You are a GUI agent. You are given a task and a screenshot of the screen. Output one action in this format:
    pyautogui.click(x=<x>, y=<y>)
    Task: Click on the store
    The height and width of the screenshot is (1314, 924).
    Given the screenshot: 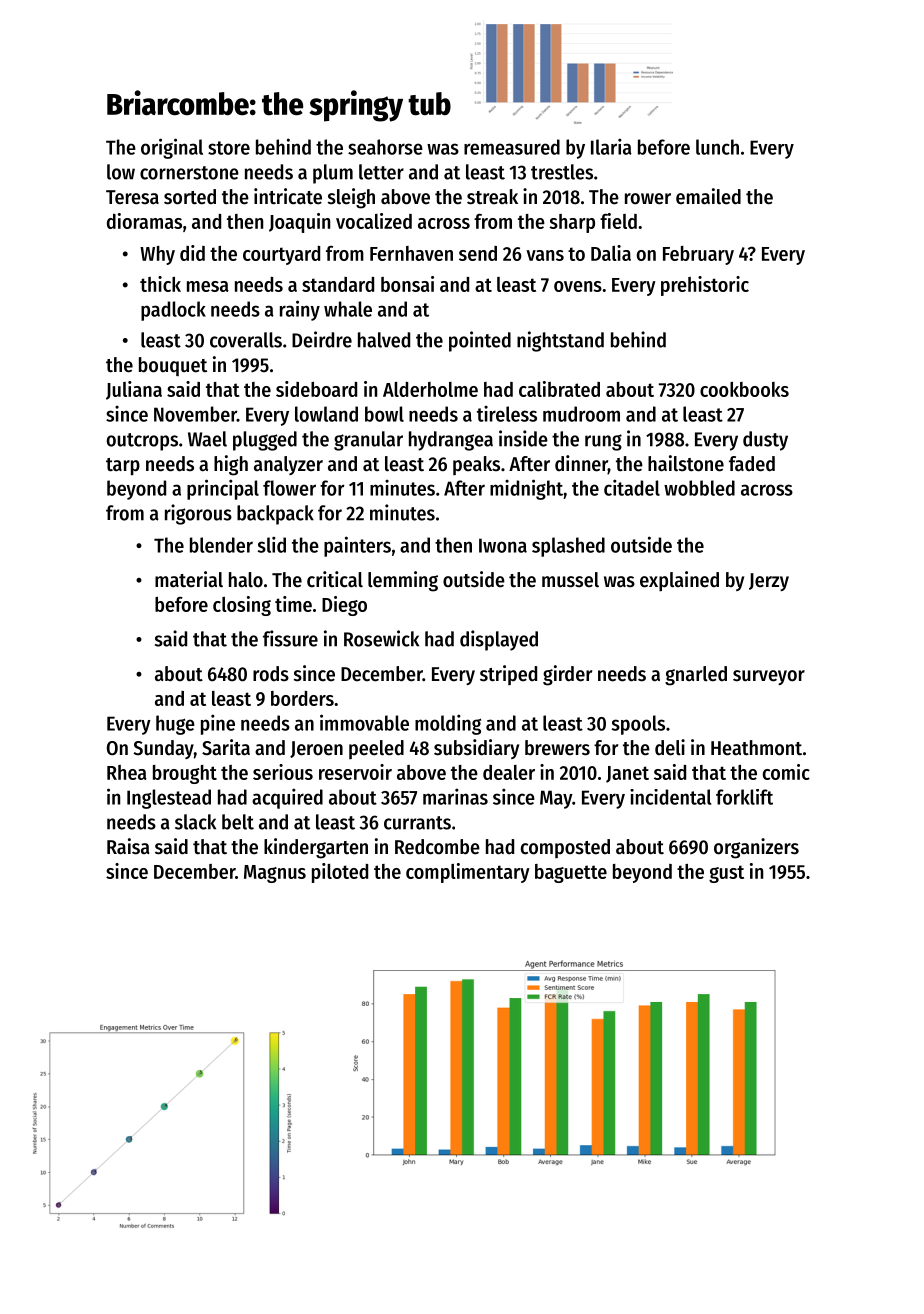 What is the action you would take?
    pyautogui.click(x=229, y=148)
